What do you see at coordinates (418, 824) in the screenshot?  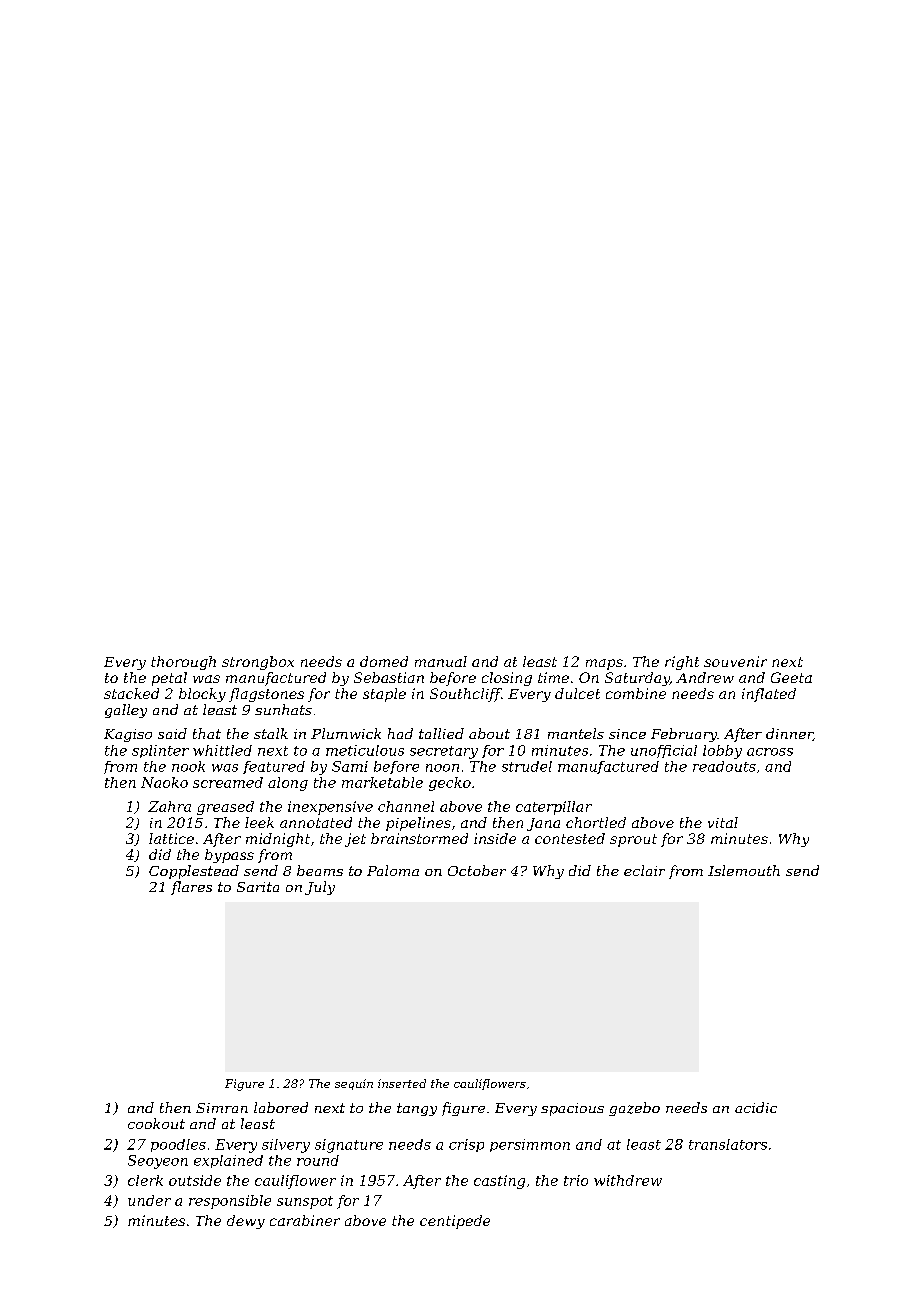 I see `pipelines` at bounding box center [418, 824].
